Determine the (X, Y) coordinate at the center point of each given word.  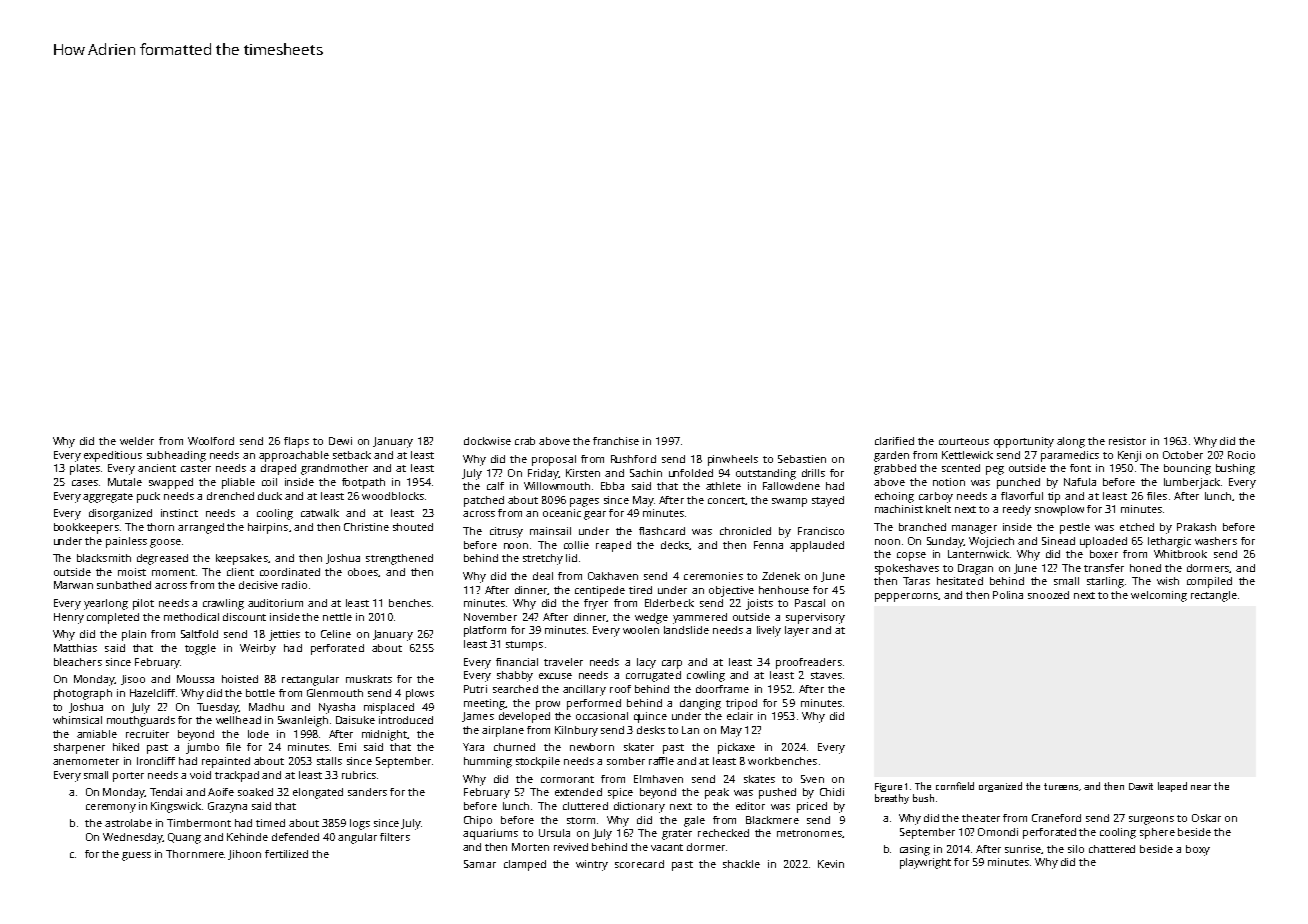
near (1201, 787)
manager (974, 529)
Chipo (478, 821)
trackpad (237, 776)
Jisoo (133, 680)
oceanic (562, 513)
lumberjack (1192, 483)
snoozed (1048, 595)
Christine (366, 527)
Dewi (340, 441)
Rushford (633, 459)
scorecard (639, 864)
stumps (524, 646)
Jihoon (244, 855)
